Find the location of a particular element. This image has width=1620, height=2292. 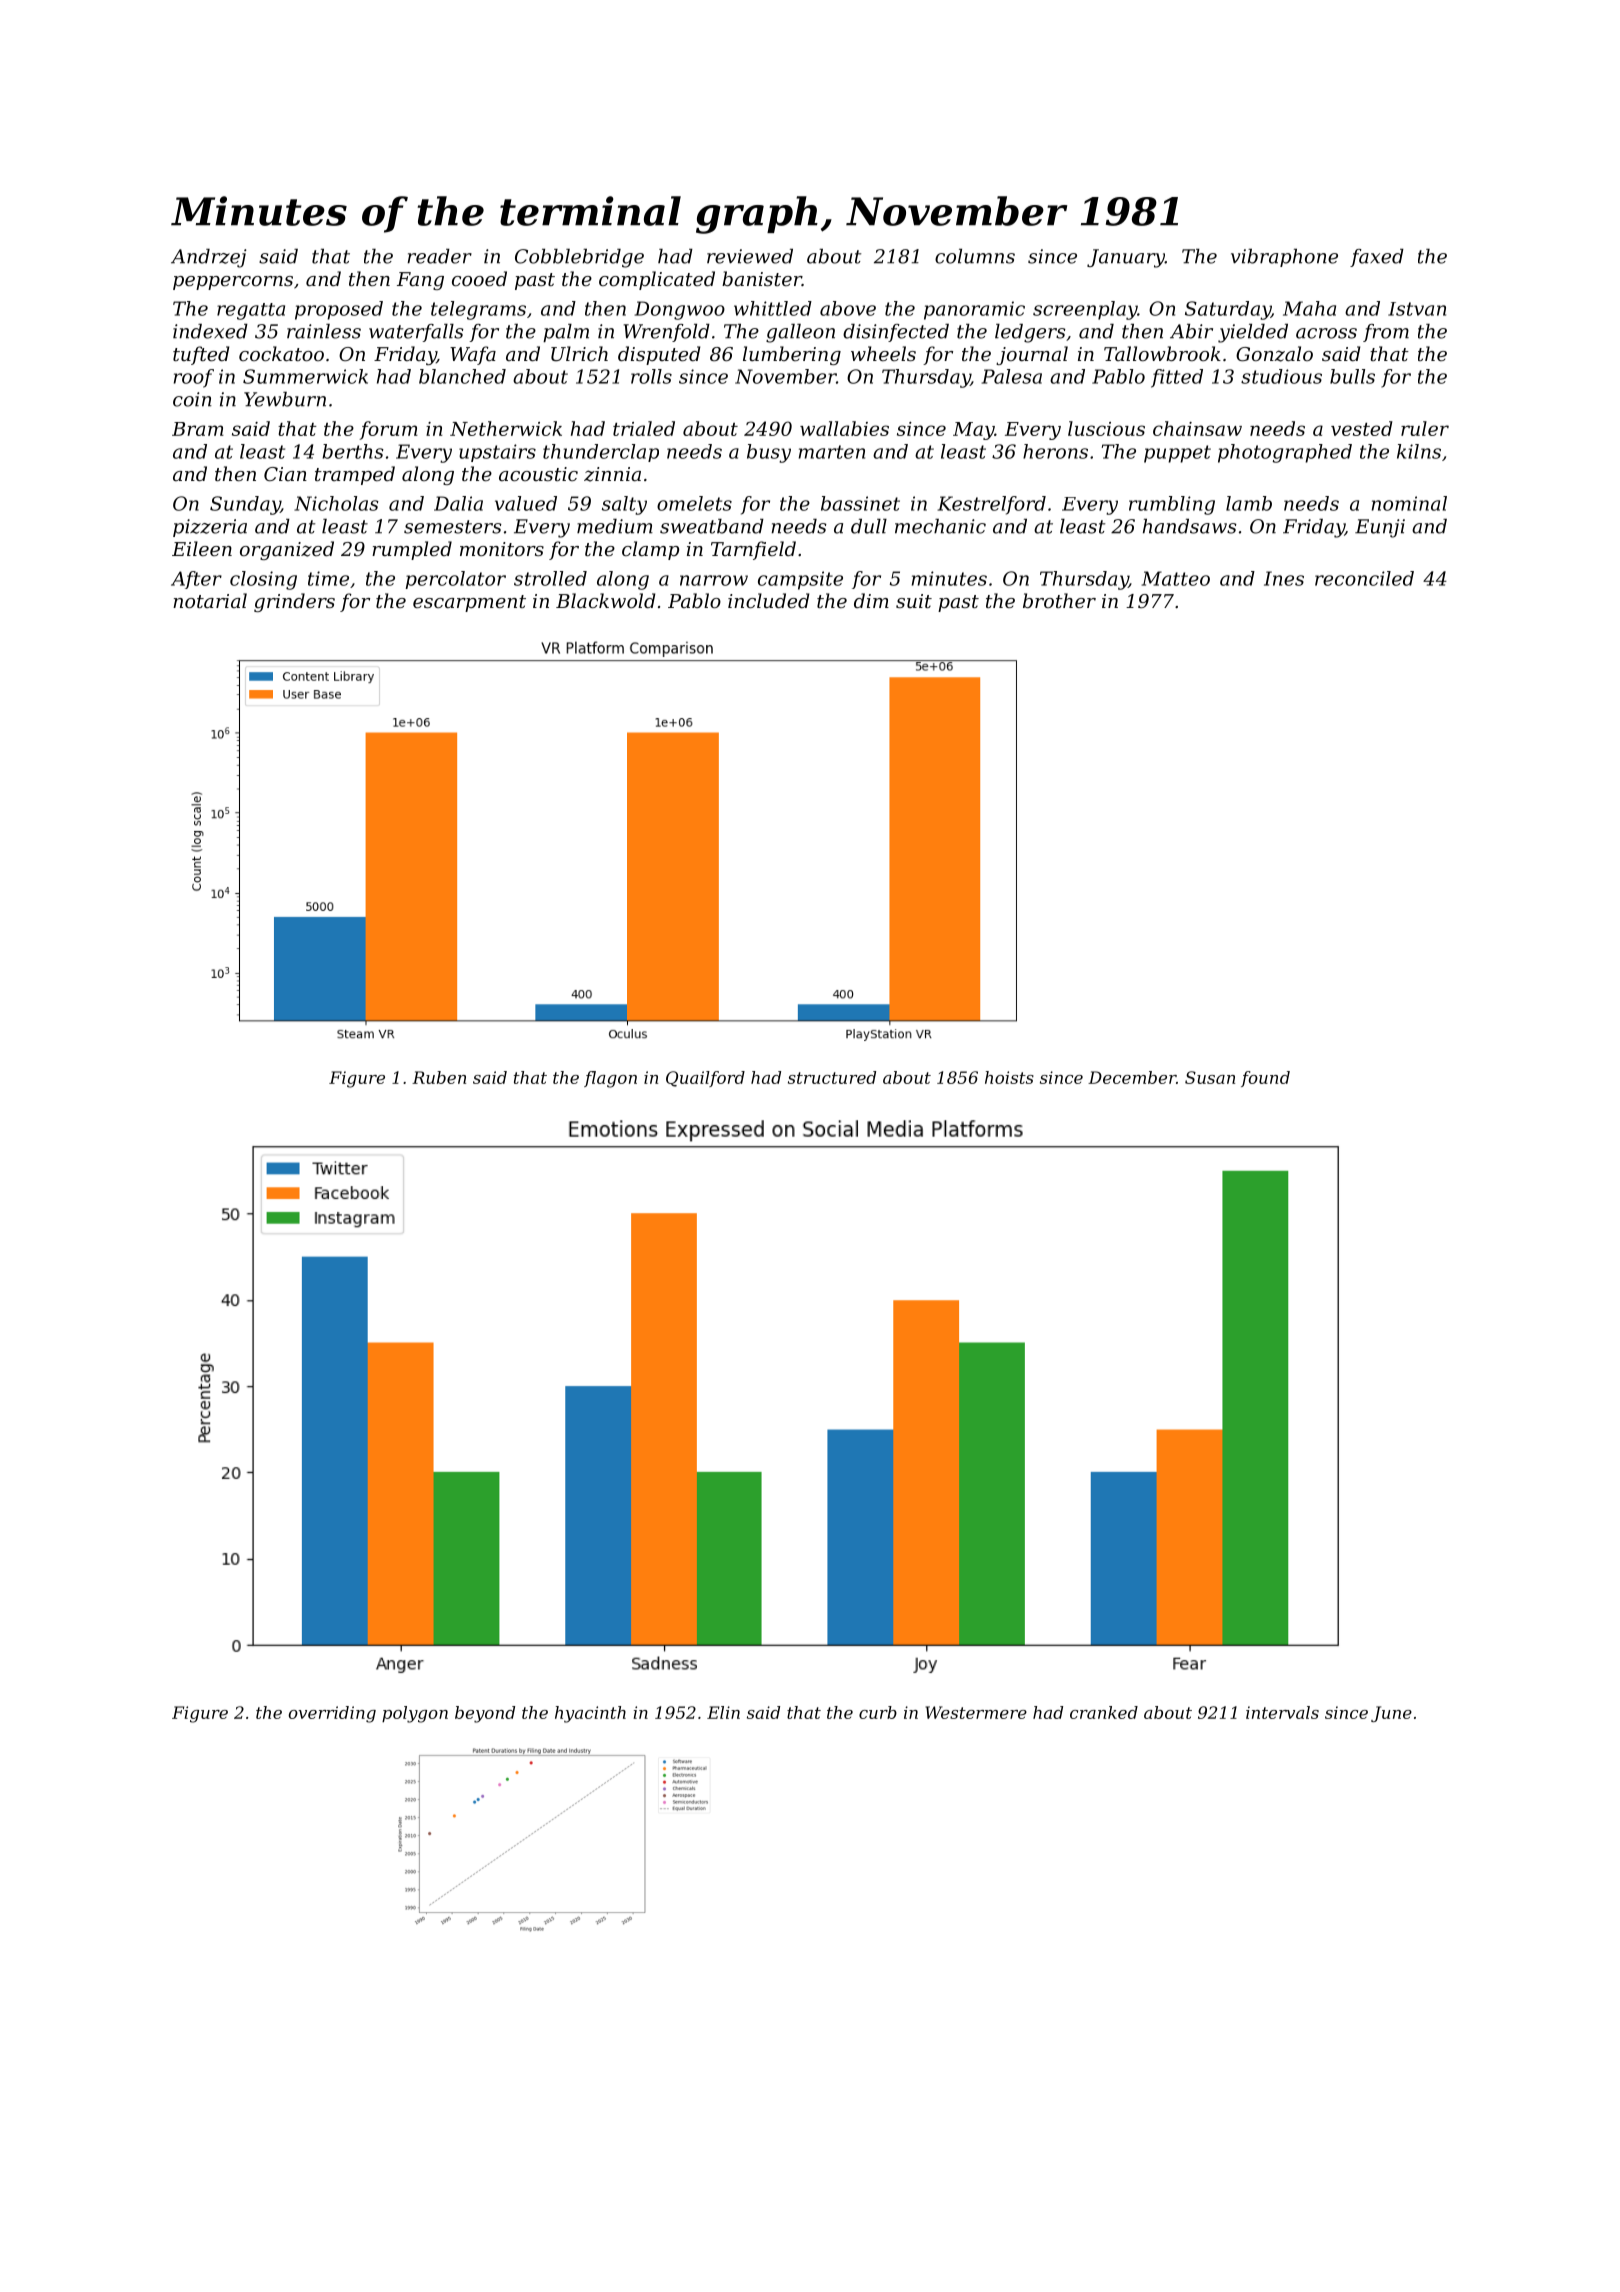

hoists is located at coordinates (1009, 1077).
